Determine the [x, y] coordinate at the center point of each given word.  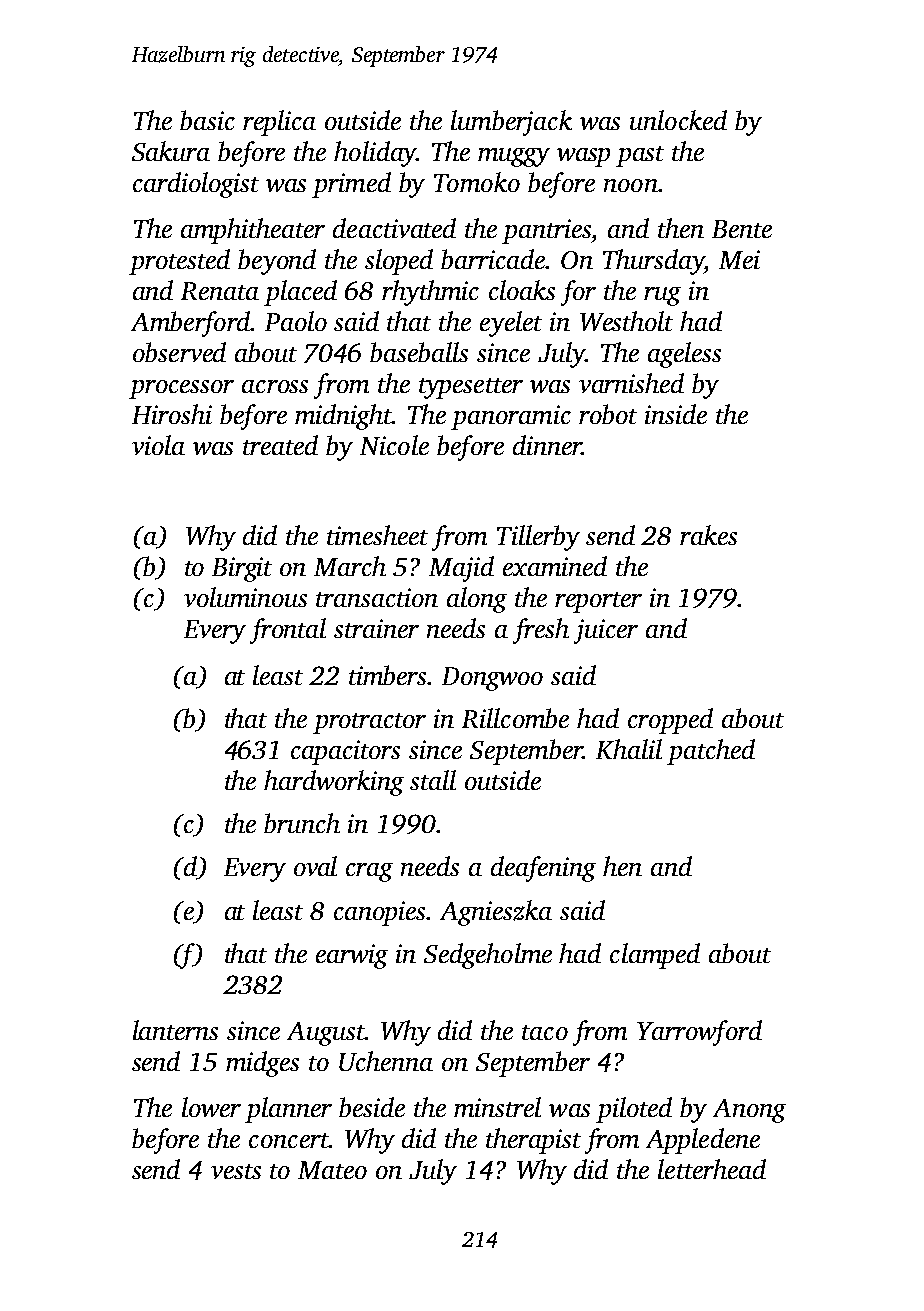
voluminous [245, 597]
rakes [708, 535]
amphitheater [253, 231]
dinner [547, 445]
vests [236, 1171]
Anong [749, 1111]
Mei [739, 259]
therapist [533, 1141]
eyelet [511, 324]
